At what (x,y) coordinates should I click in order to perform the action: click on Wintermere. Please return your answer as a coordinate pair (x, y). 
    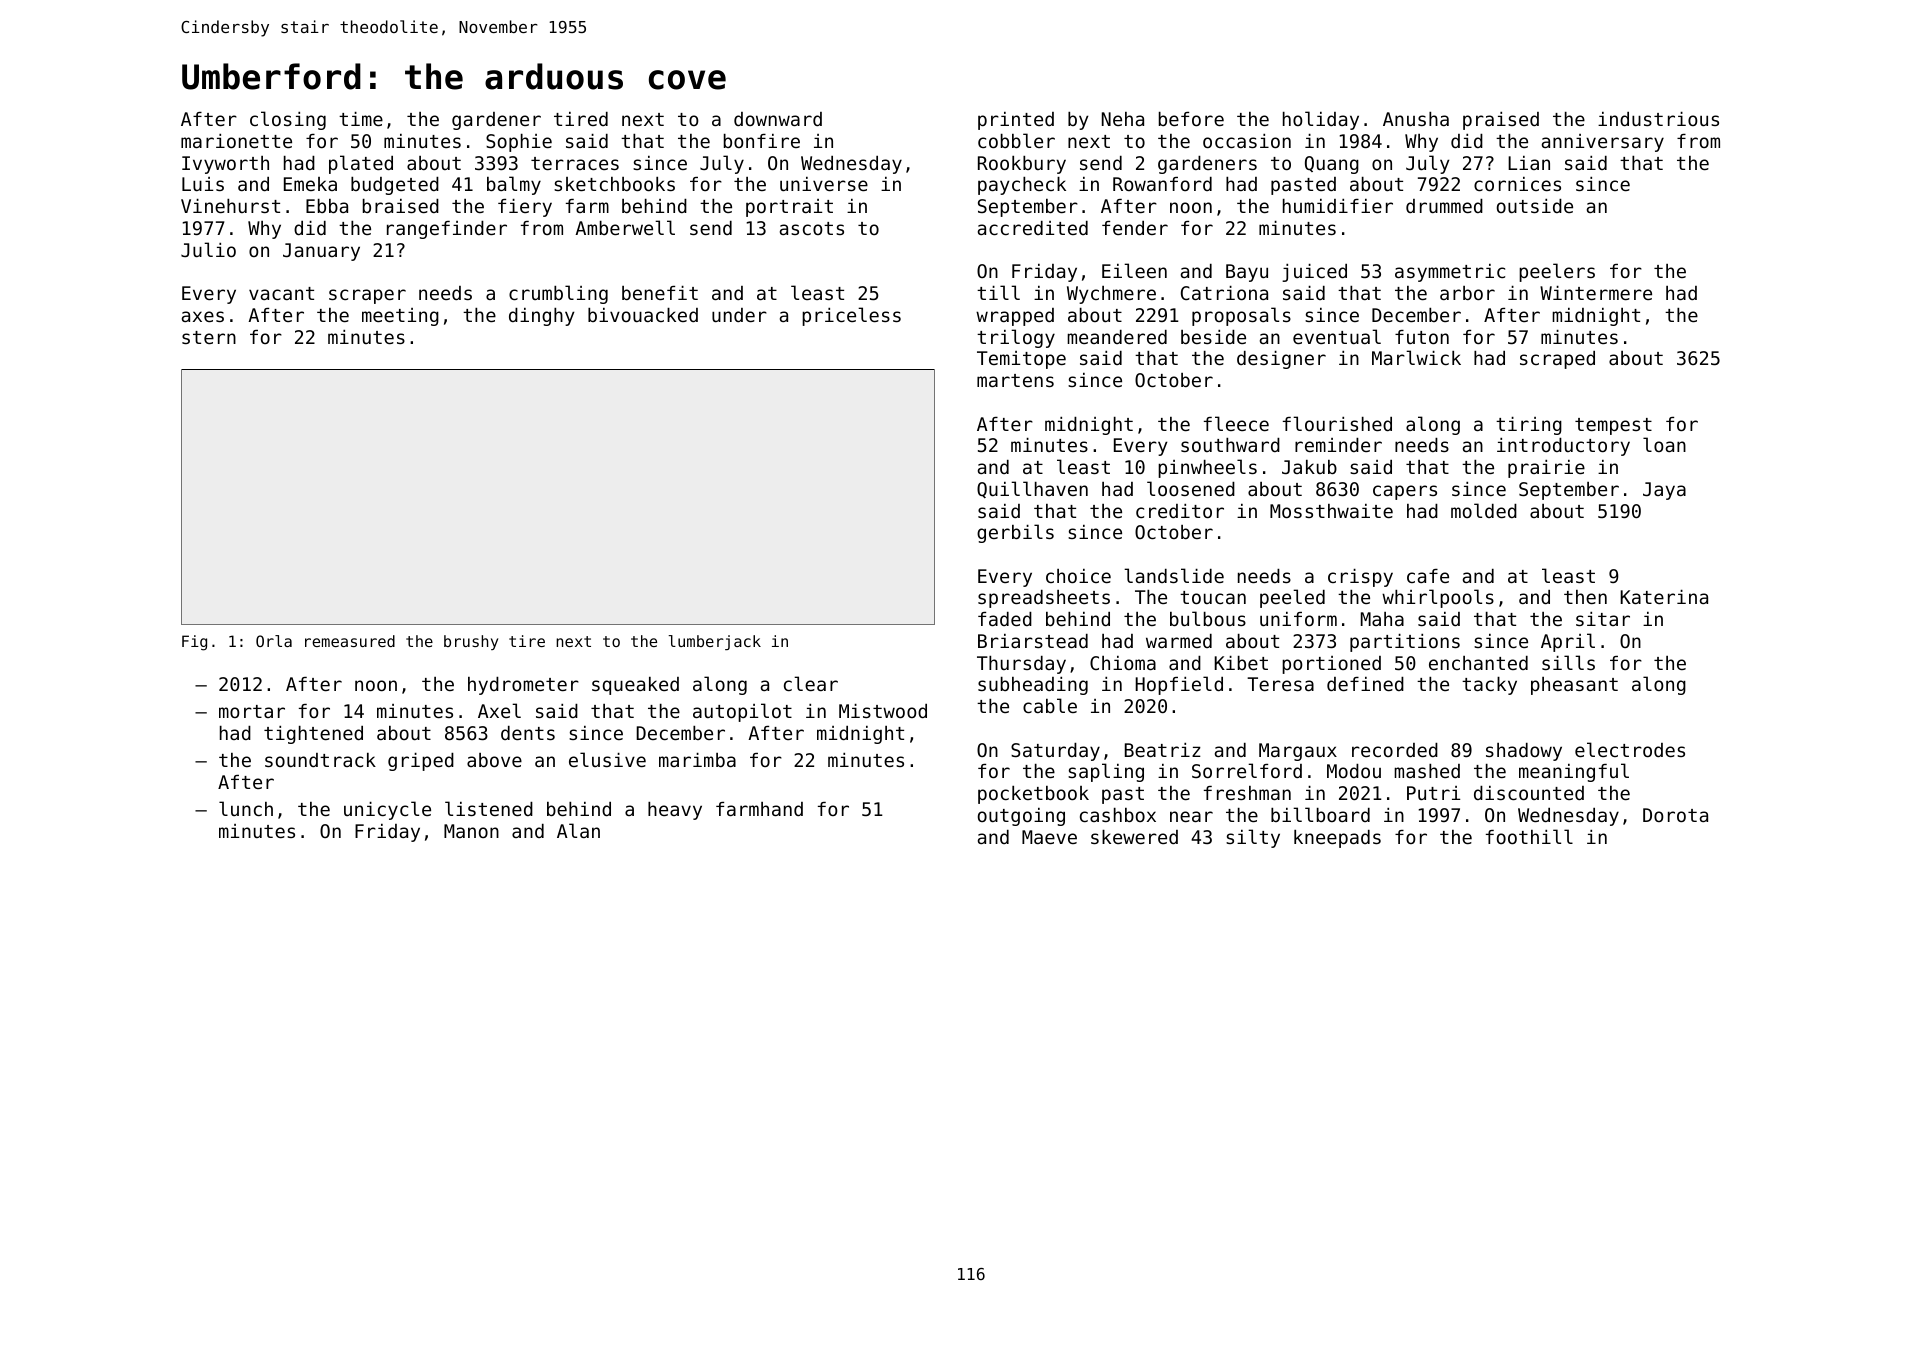
    Looking at the image, I should click on (1596, 293).
